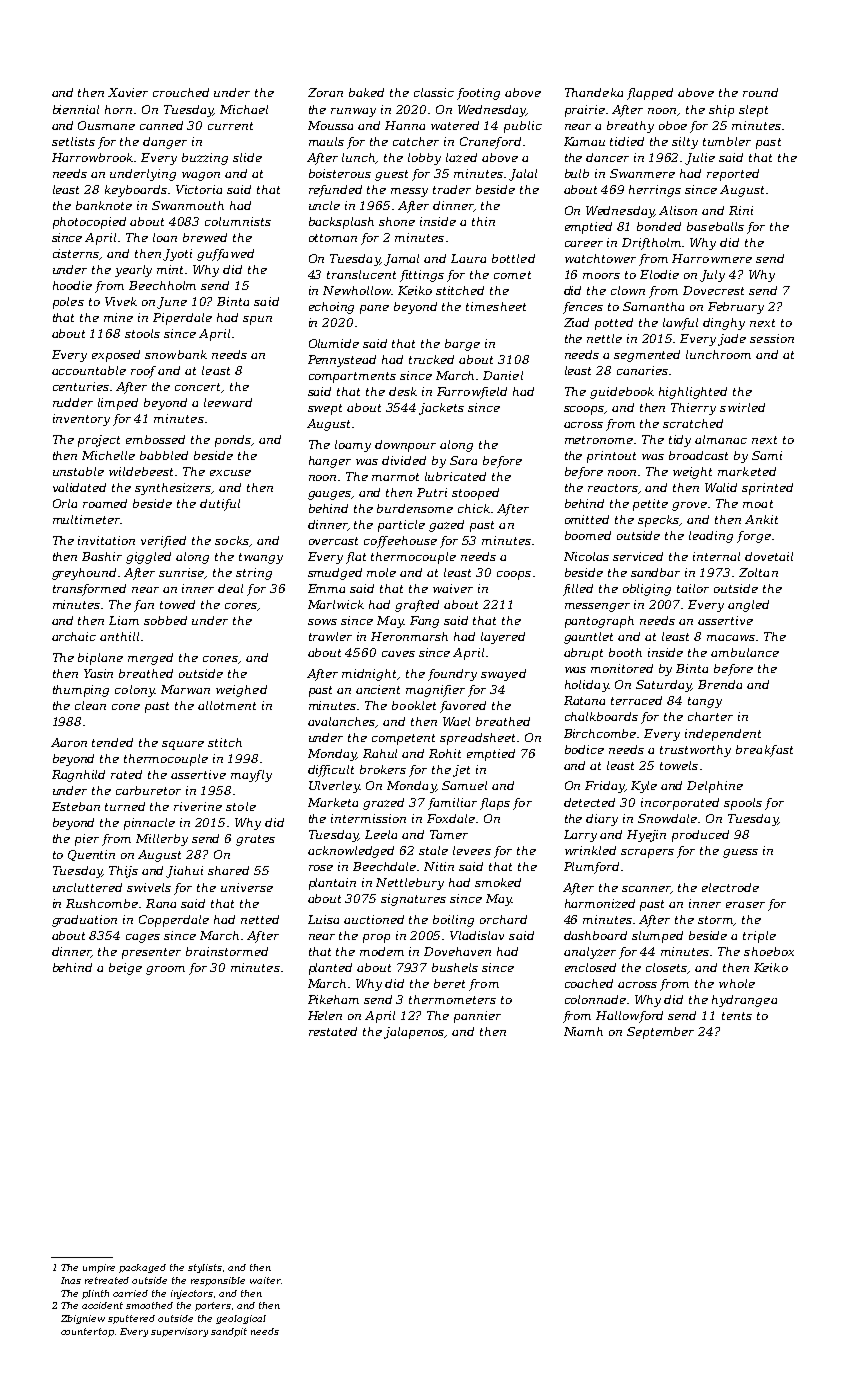  I want to click on Thandeka, so click(594, 92).
